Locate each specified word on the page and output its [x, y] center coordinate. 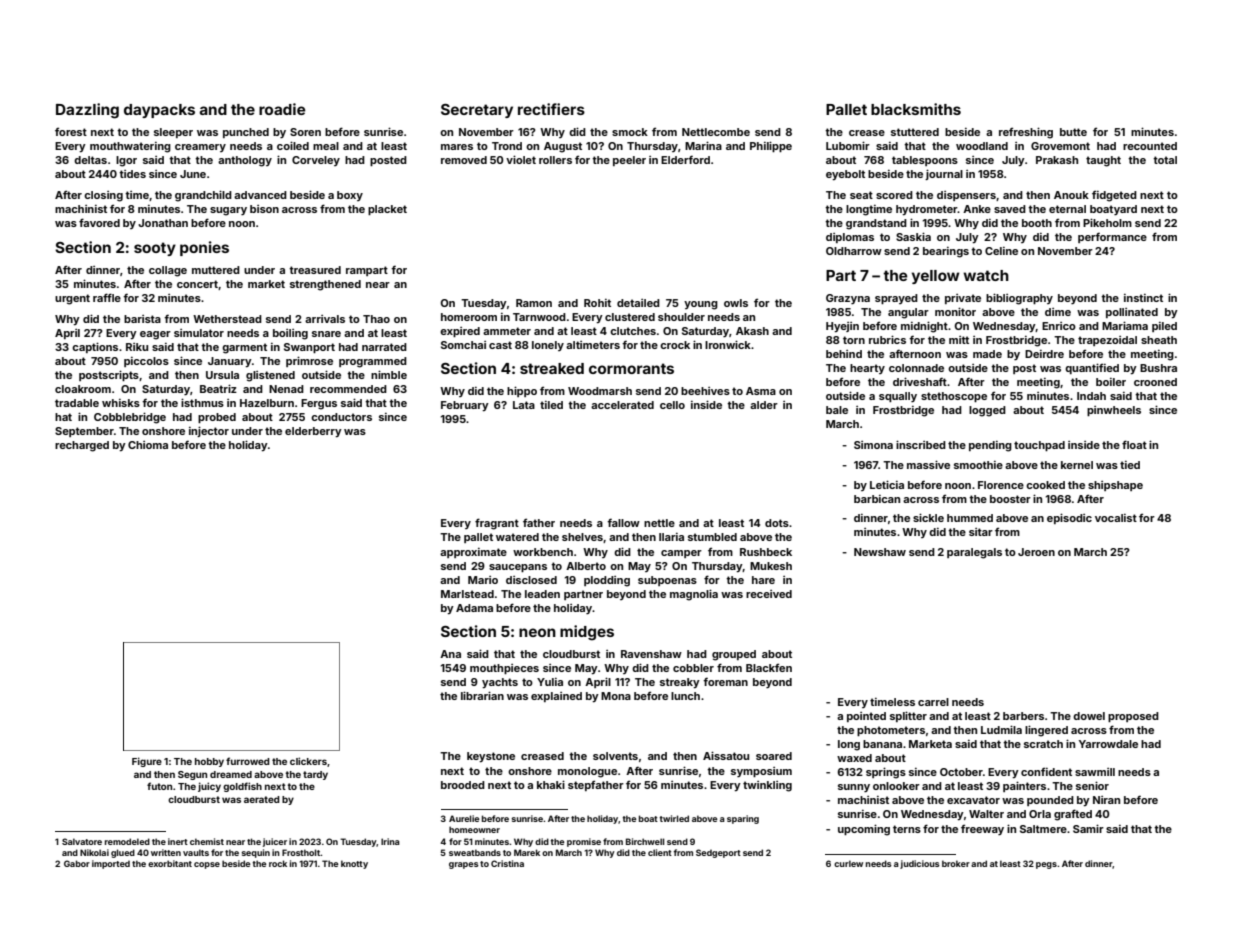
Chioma [148, 445]
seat [861, 195]
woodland [982, 146]
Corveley [316, 161]
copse [207, 865]
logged [987, 411]
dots [777, 523]
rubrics [887, 339]
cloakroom [83, 389]
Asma [761, 391]
